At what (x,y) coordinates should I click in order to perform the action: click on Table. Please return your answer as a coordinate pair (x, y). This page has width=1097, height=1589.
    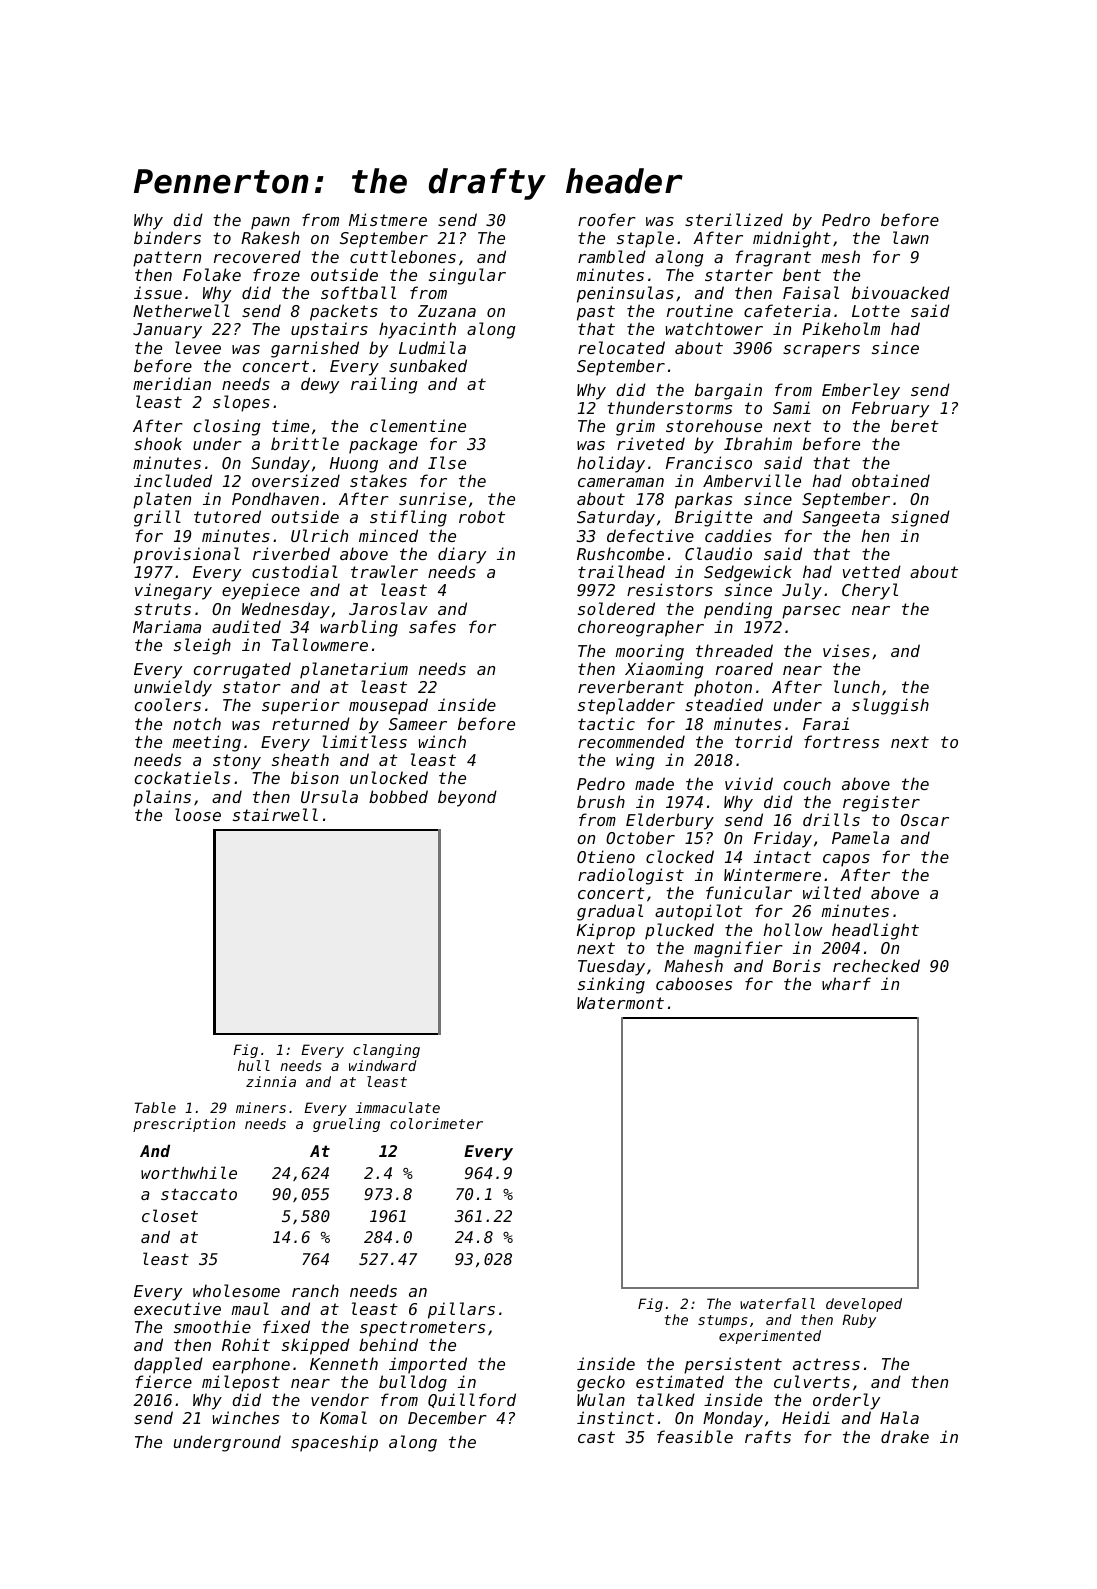
    Looking at the image, I should click on (155, 1107).
